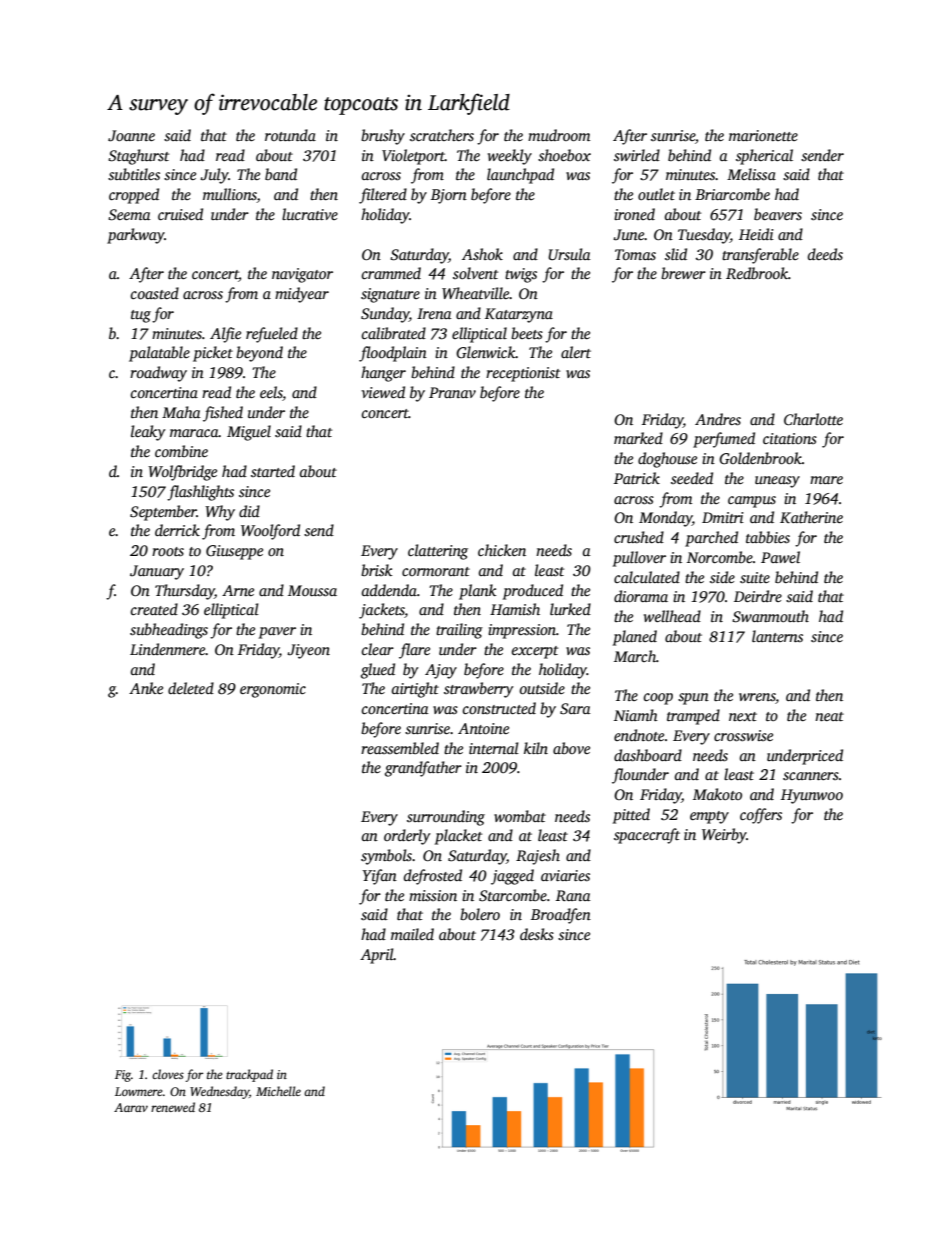 The width and height of the screenshot is (952, 1233). I want to click on Joanne, so click(131, 136).
